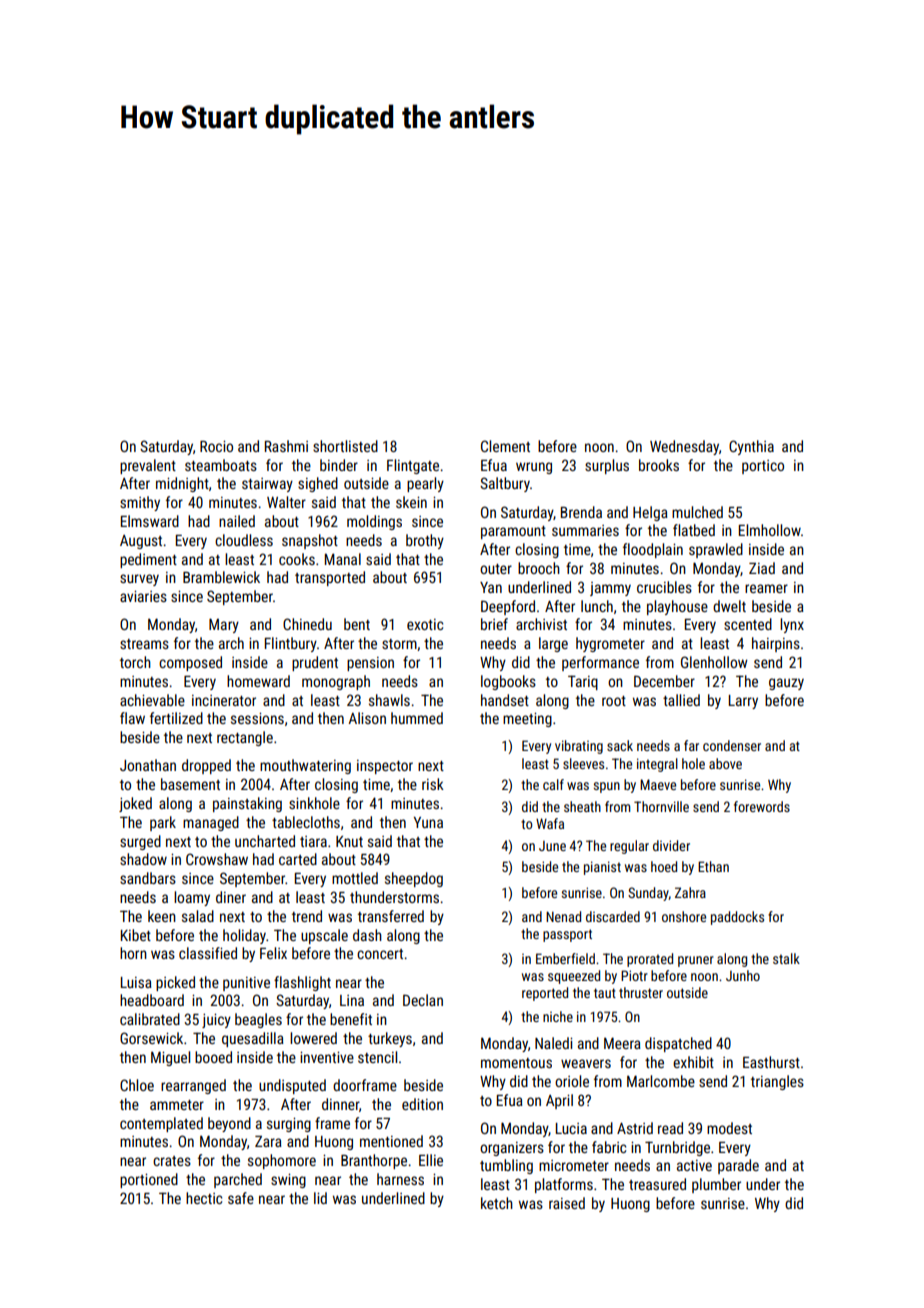 This document has width=924, height=1308. What do you see at coordinates (345, 446) in the document?
I see `shortlisted` at bounding box center [345, 446].
